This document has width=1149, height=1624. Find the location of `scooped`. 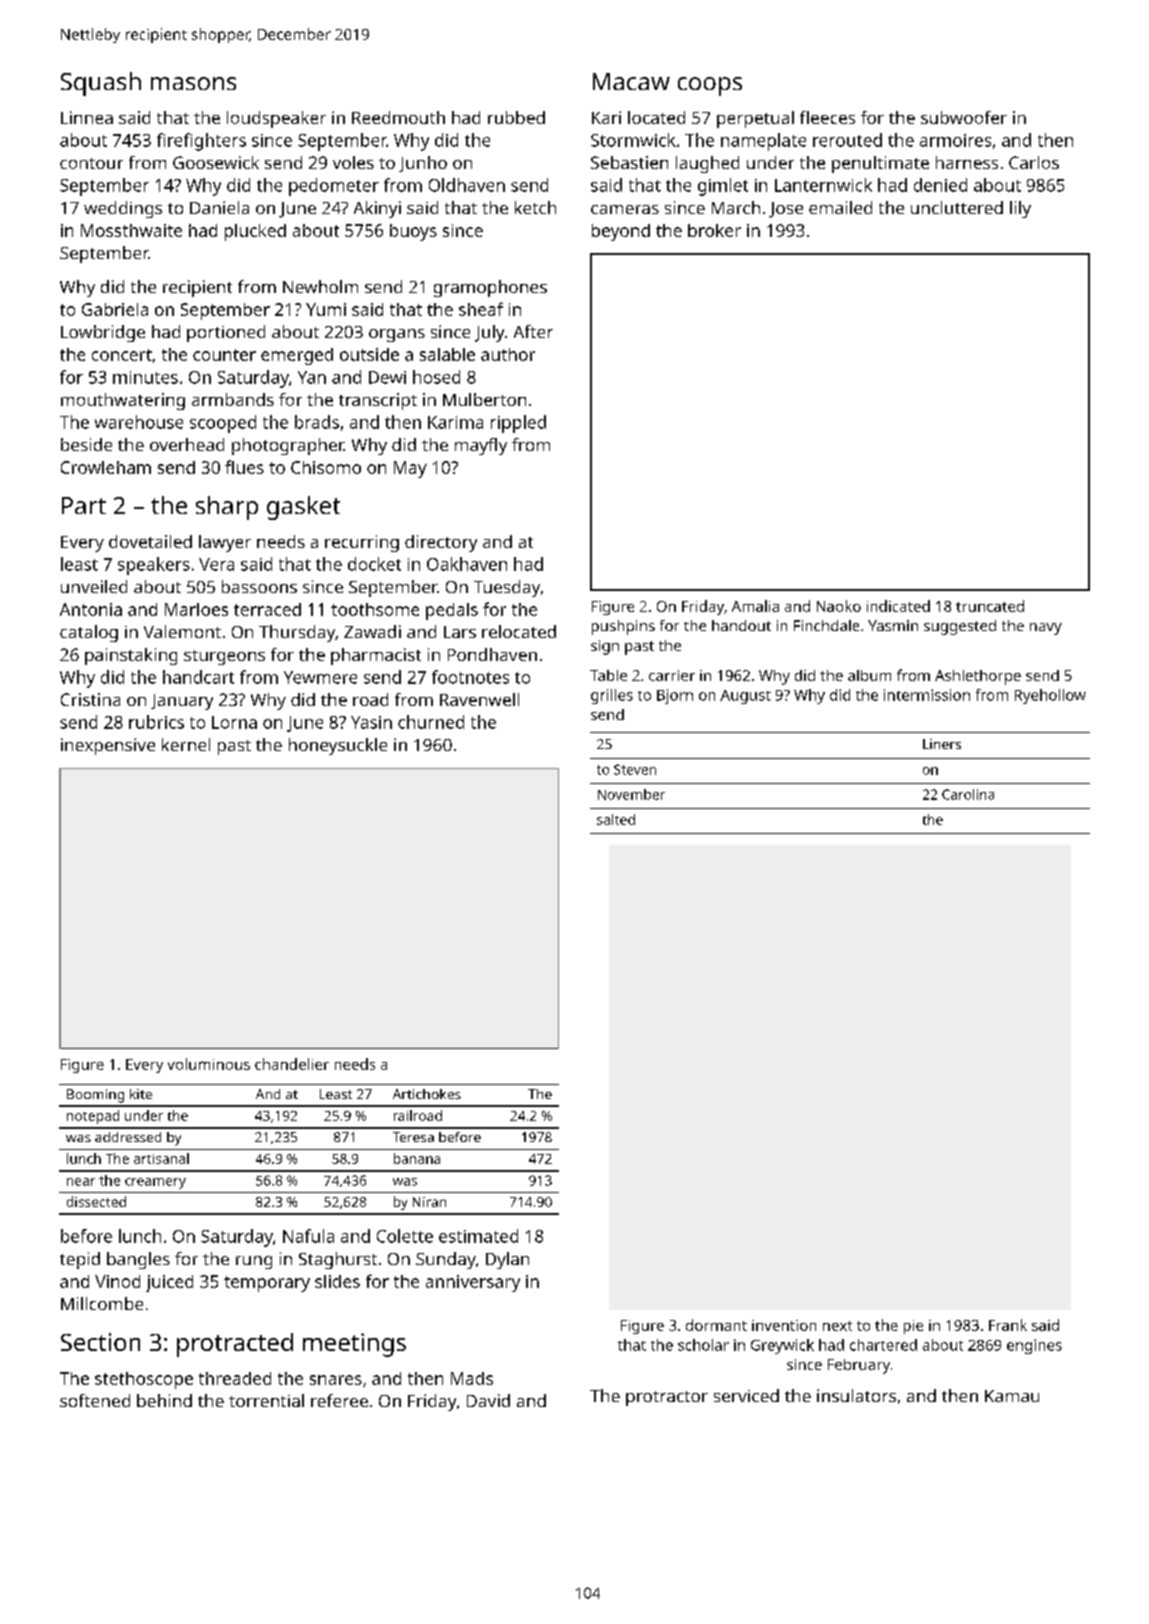

scooped is located at coordinates (223, 424).
